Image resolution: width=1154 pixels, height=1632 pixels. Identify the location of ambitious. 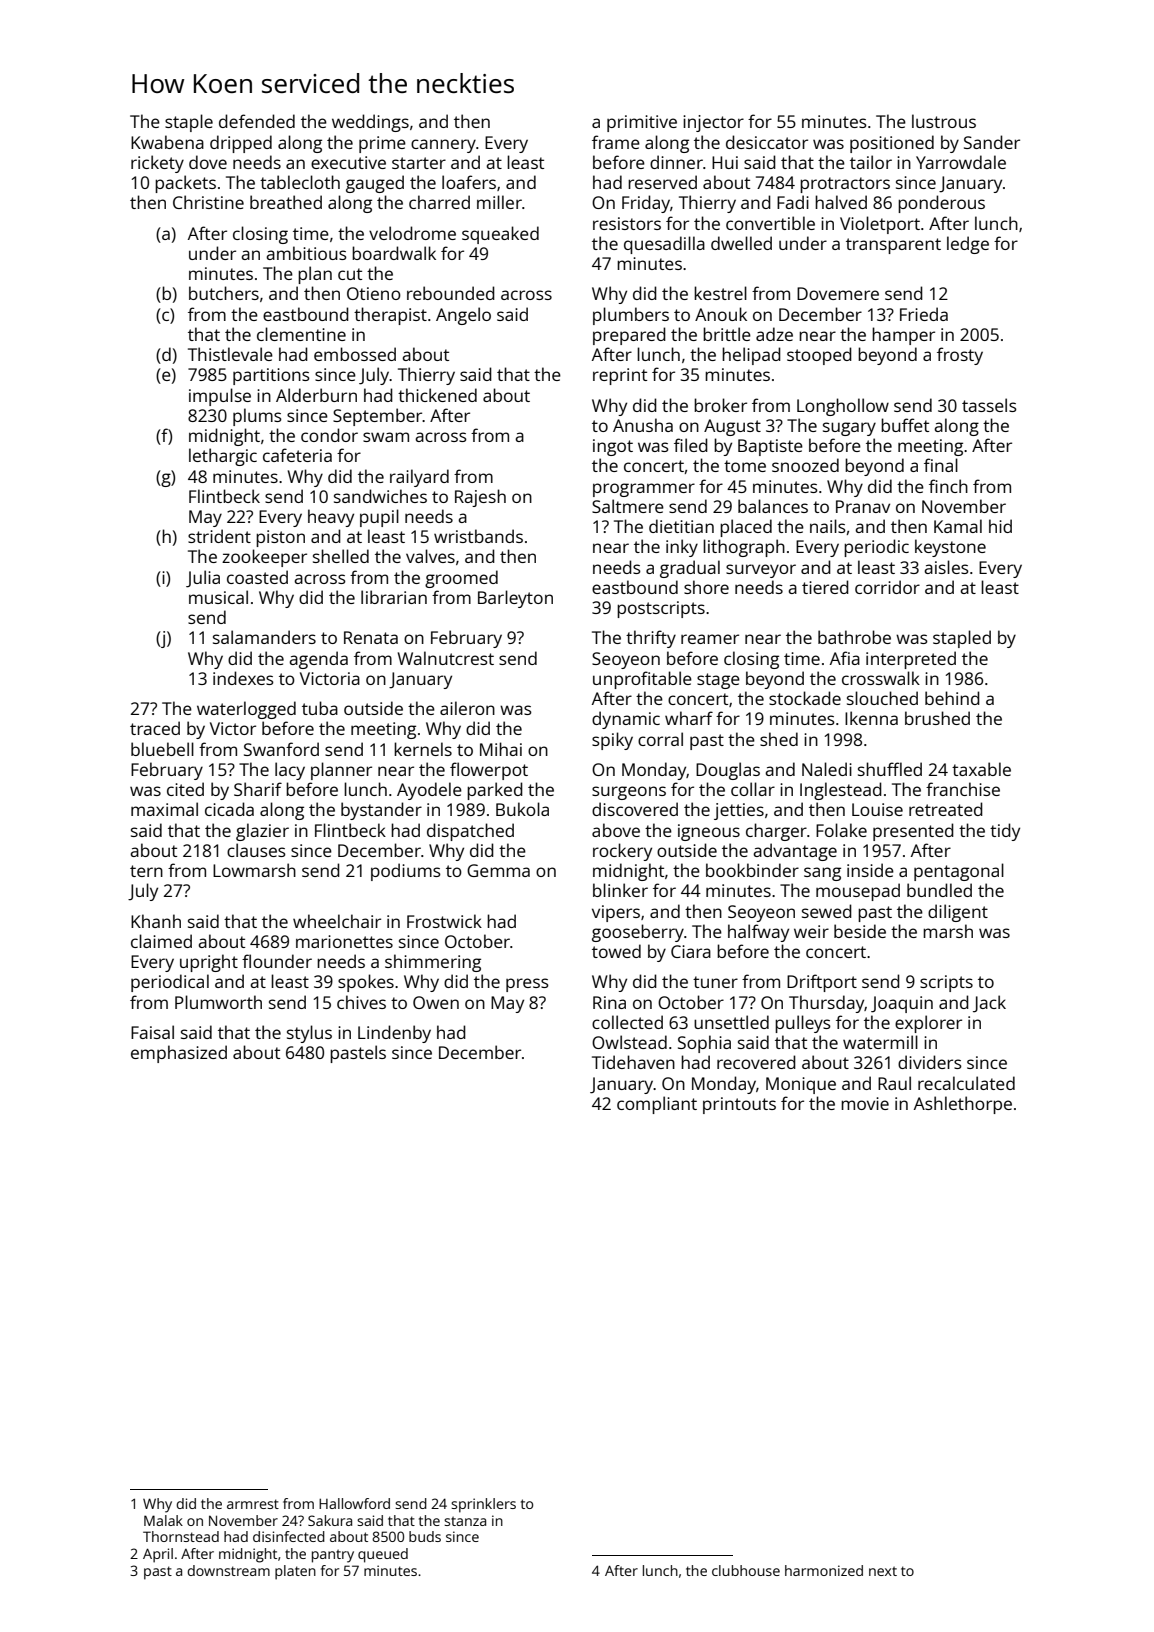
(306, 253).
